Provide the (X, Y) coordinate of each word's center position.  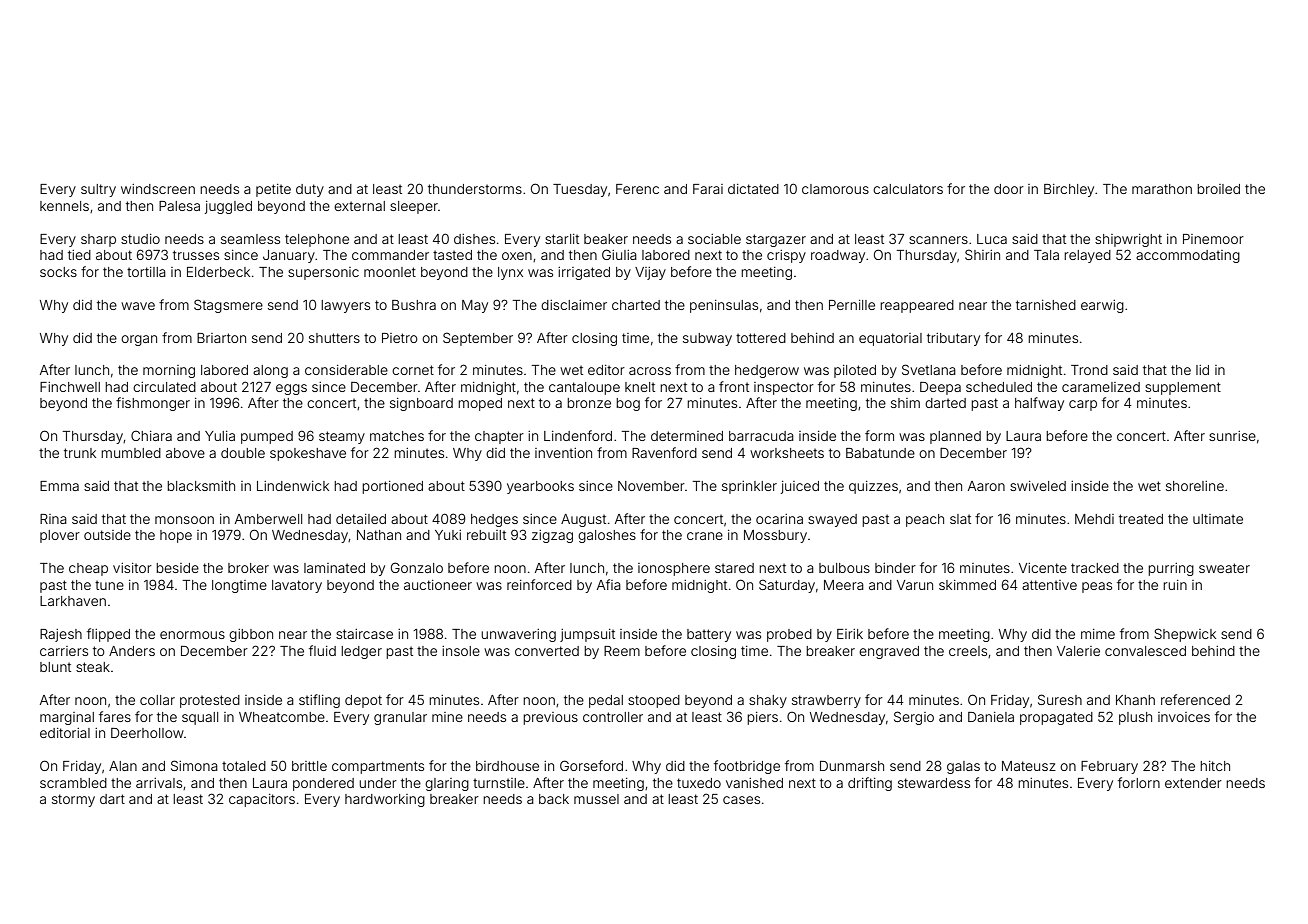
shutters (334, 338)
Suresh (1060, 699)
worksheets (787, 453)
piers (762, 718)
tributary (953, 339)
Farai (708, 189)
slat (960, 519)
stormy (73, 800)
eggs (291, 389)
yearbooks (540, 487)
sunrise (1232, 436)
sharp (98, 240)
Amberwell (268, 519)
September (478, 339)
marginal (67, 718)
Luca (992, 239)
